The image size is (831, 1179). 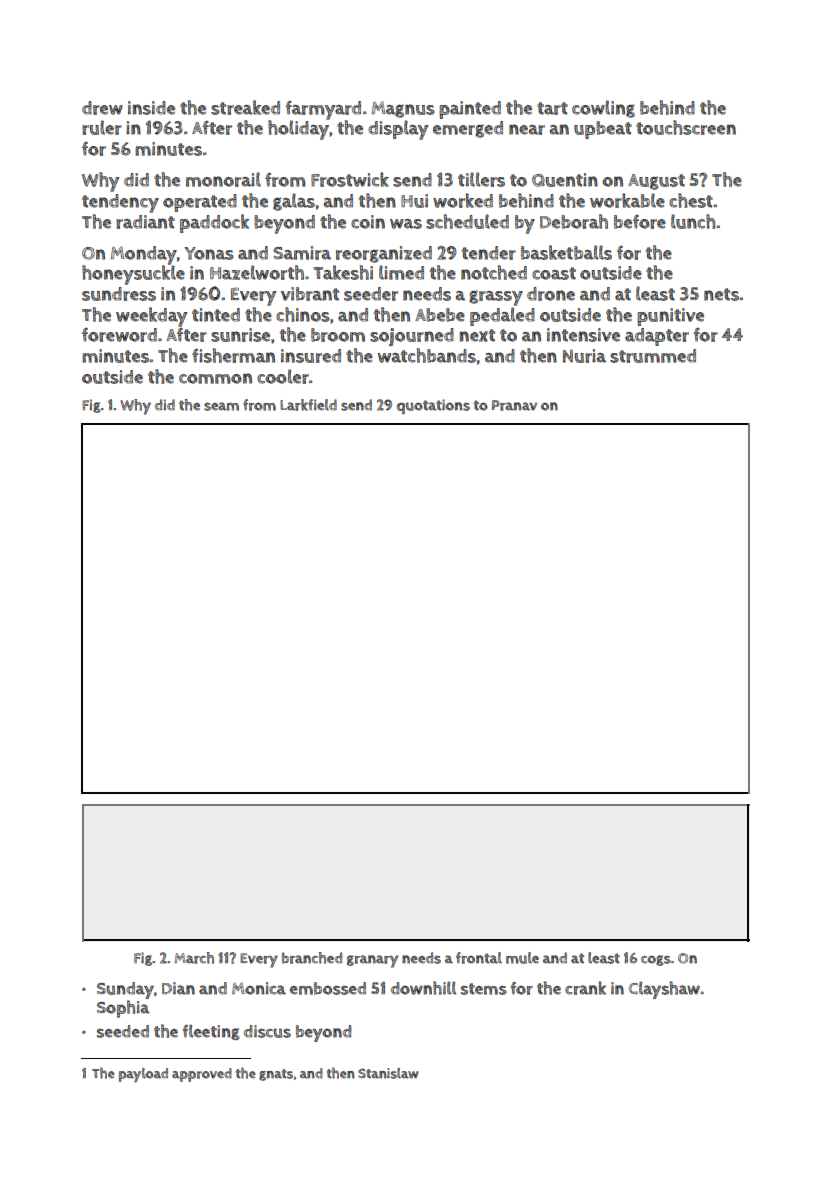 What do you see at coordinates (484, 989) in the screenshot?
I see `stems` at bounding box center [484, 989].
